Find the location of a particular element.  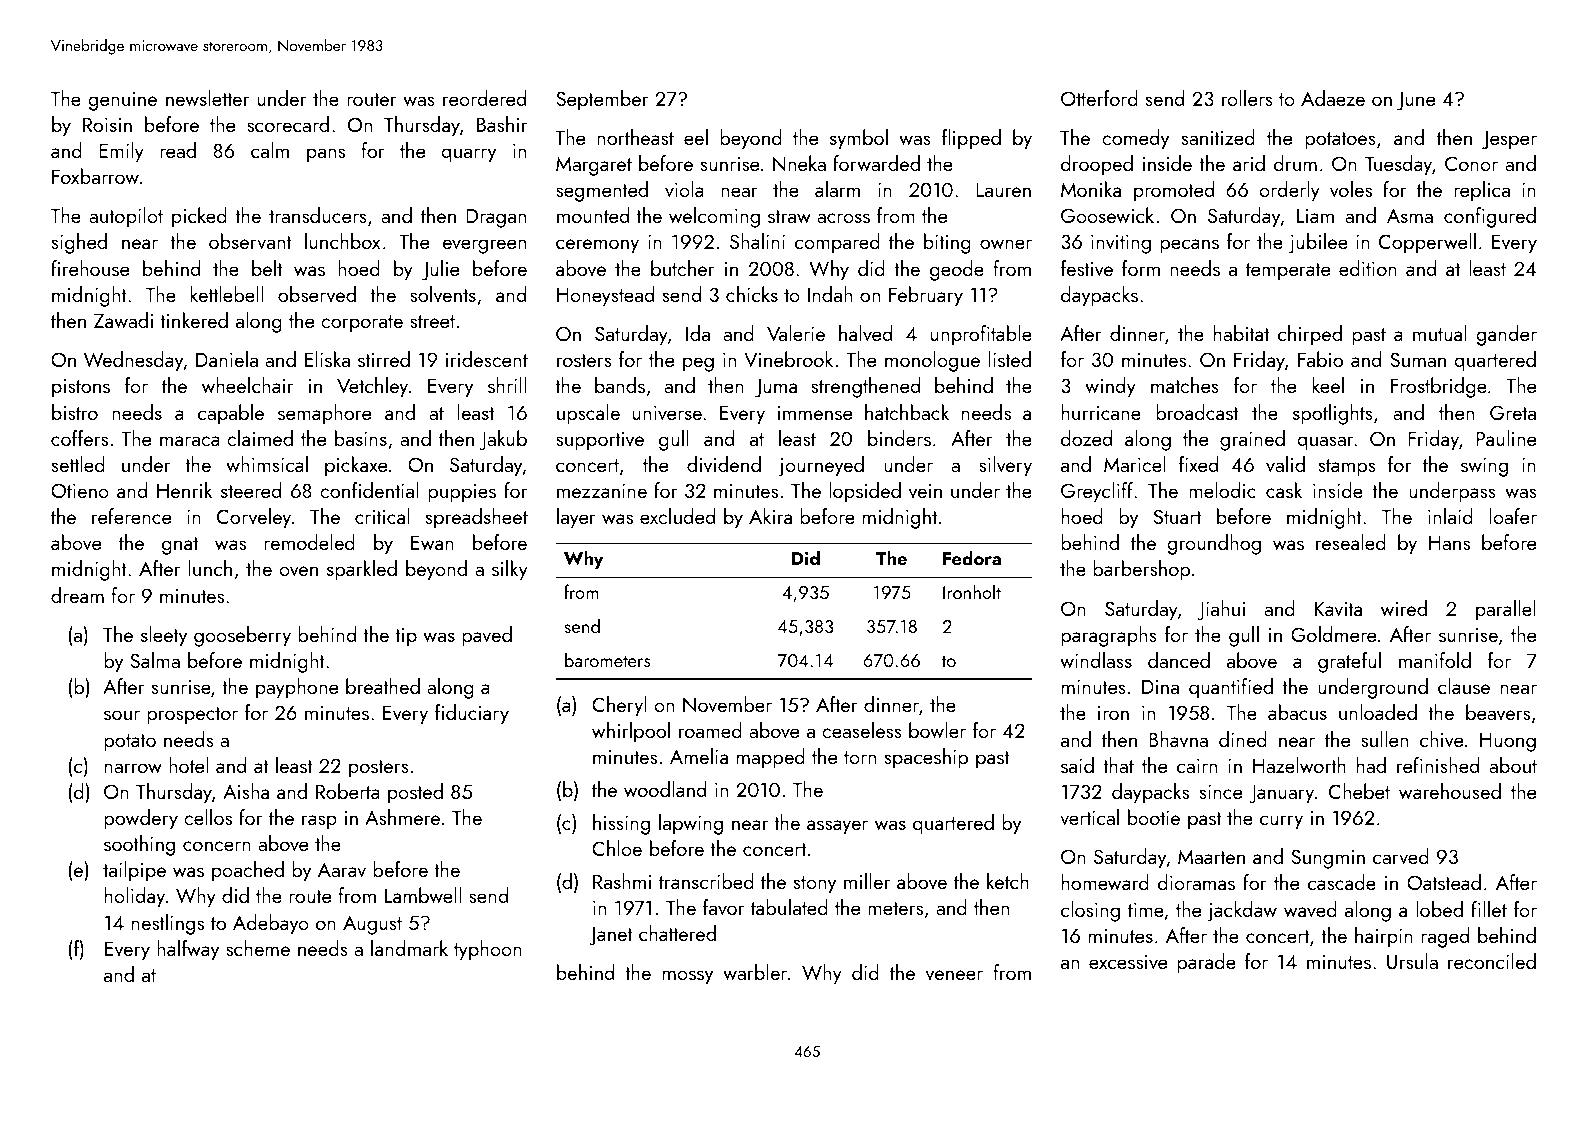

matches is located at coordinates (1185, 385).
